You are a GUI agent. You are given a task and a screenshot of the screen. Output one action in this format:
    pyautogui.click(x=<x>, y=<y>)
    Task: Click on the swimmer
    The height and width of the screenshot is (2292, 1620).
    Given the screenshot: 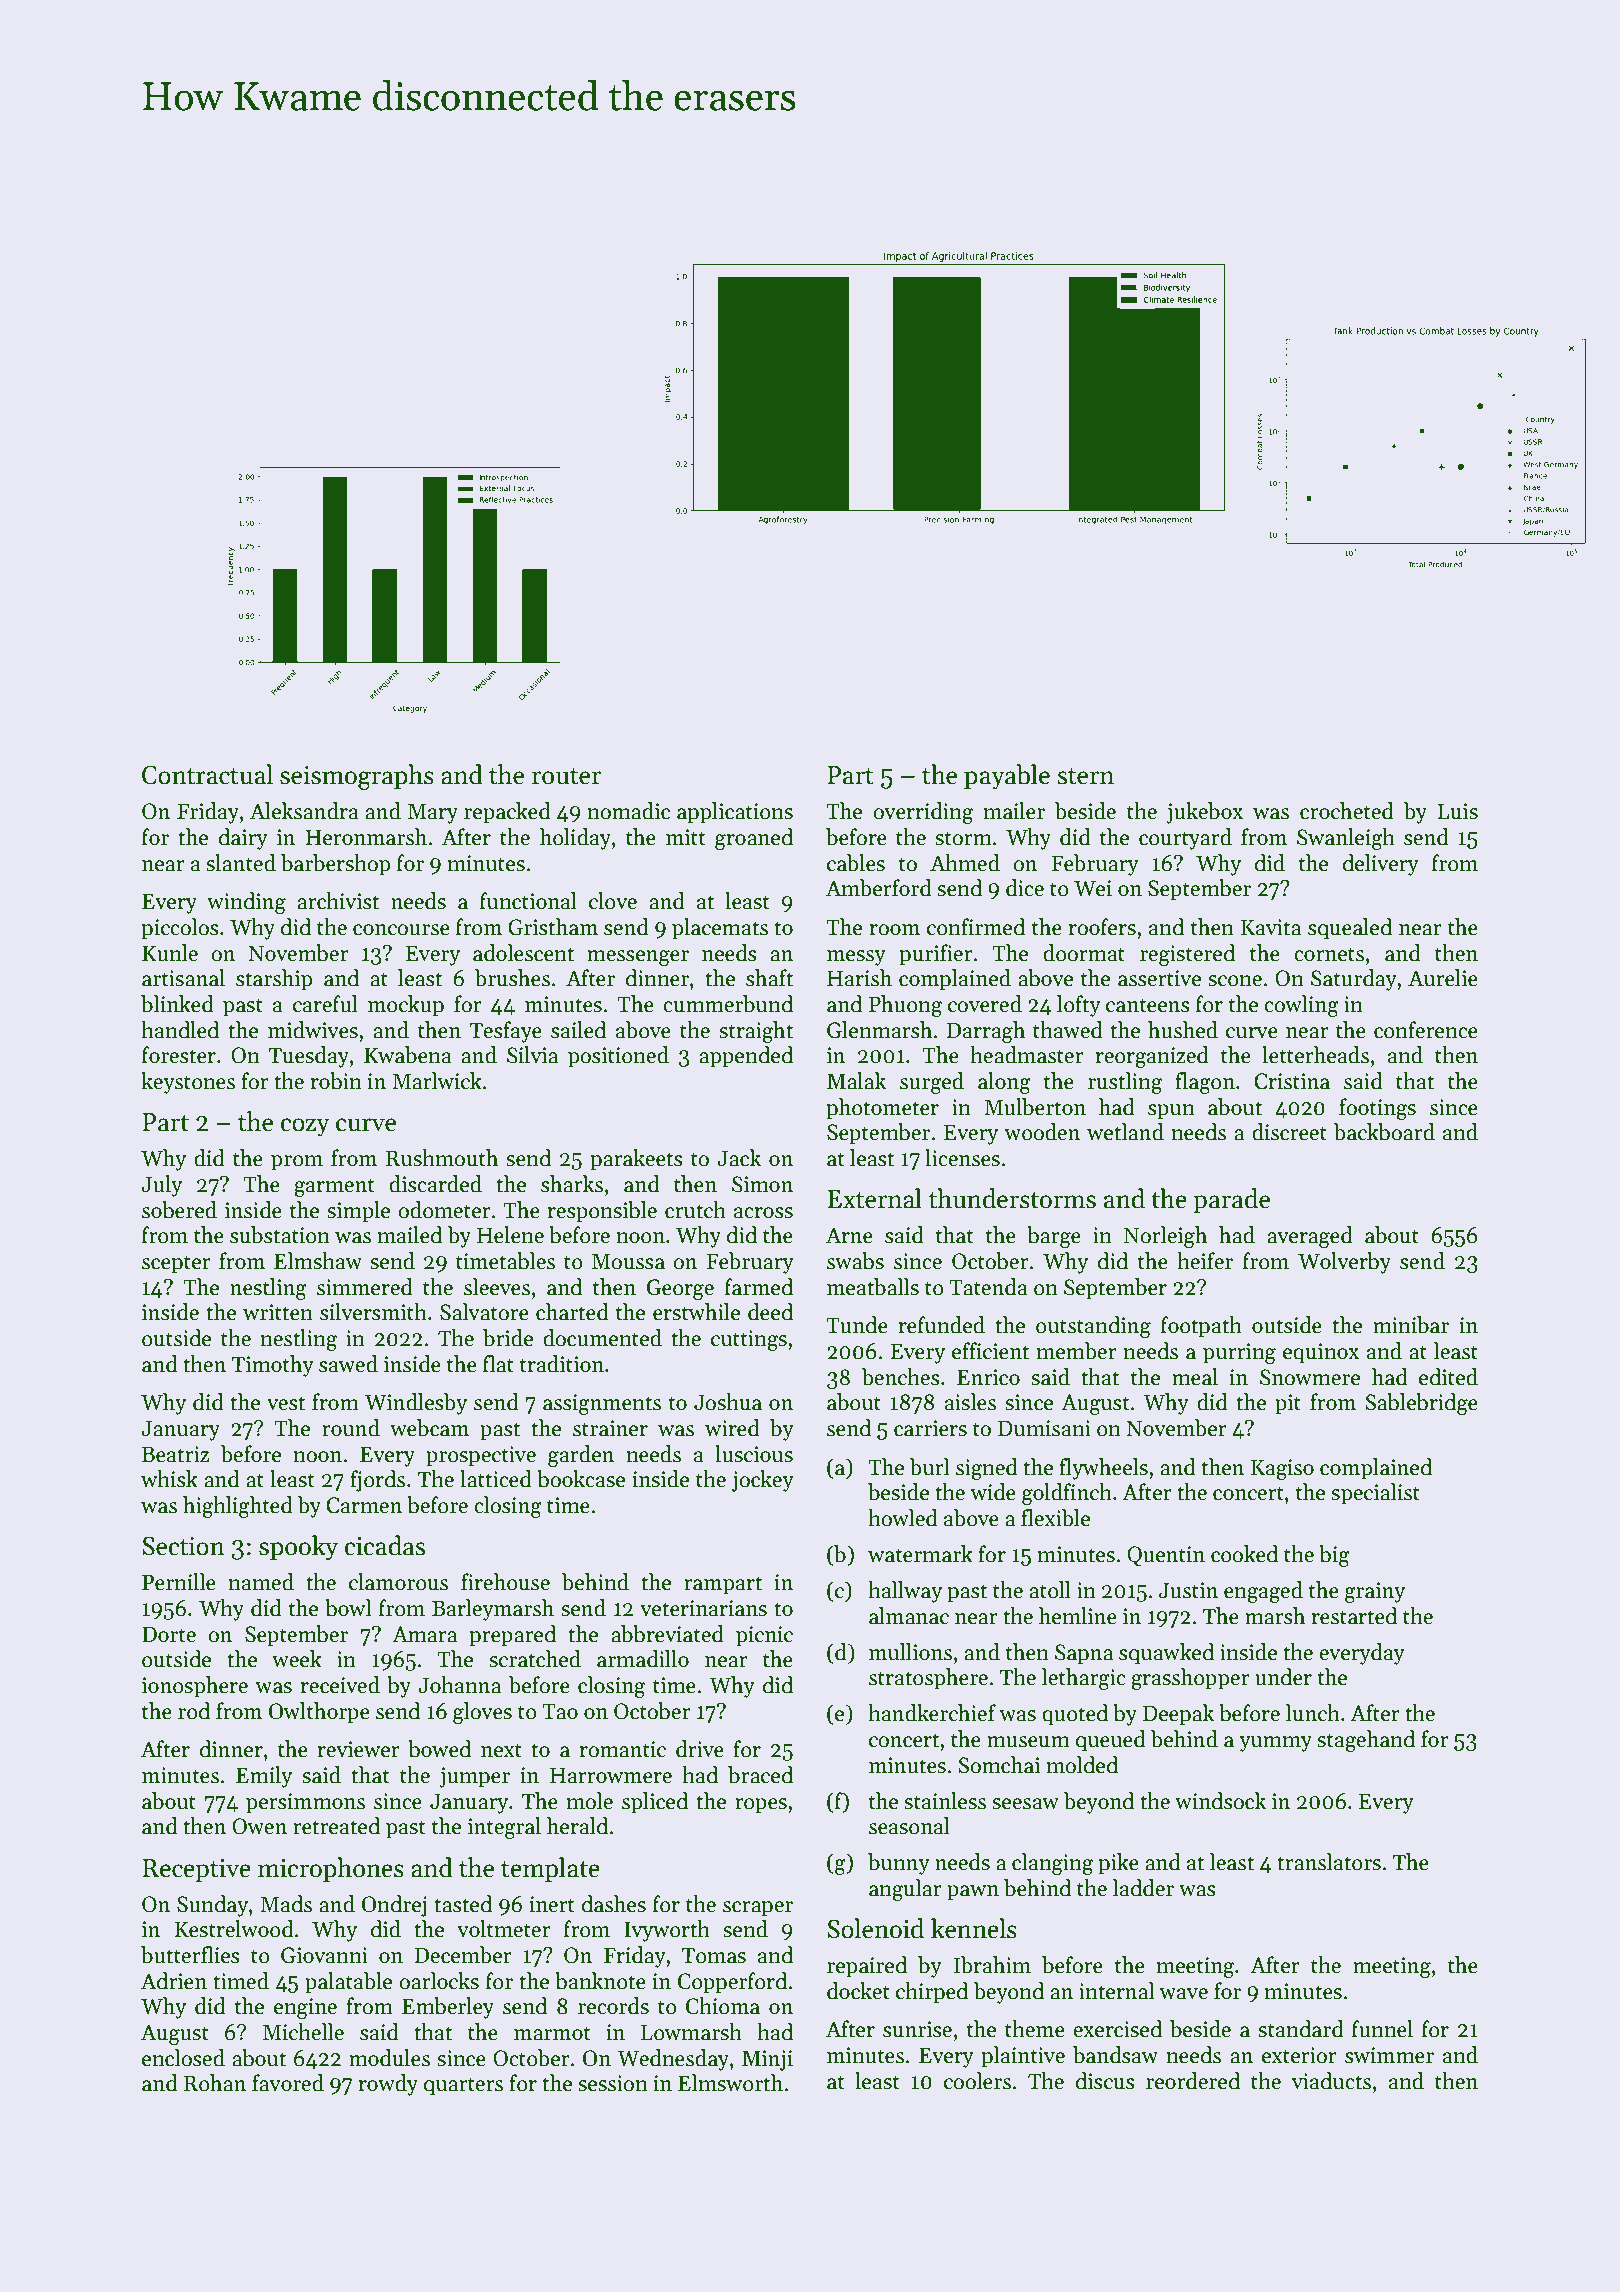 What is the action you would take?
    pyautogui.click(x=1389, y=2055)
